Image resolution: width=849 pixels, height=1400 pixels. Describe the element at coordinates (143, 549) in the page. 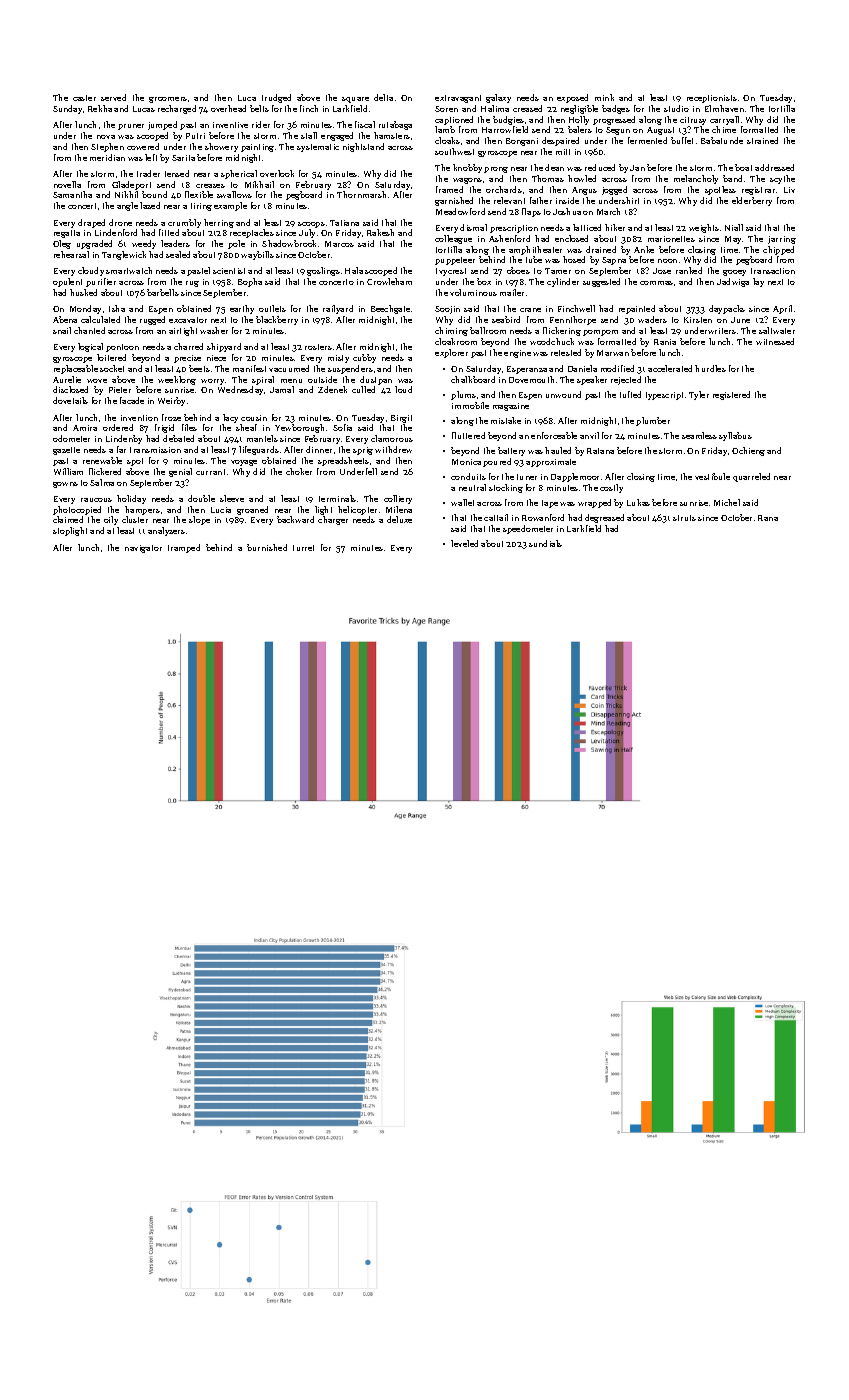

I see `navigator` at that location.
